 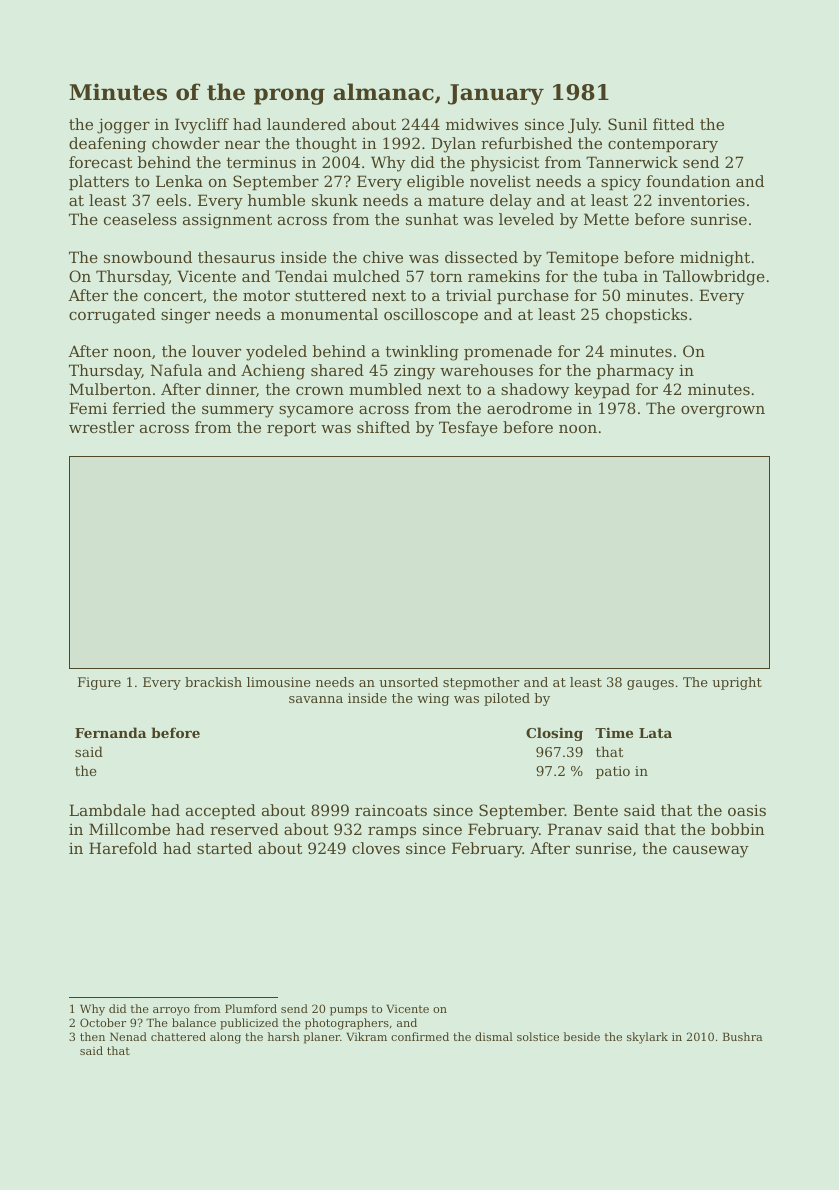 What do you see at coordinates (673, 124) in the page?
I see `fitted` at bounding box center [673, 124].
